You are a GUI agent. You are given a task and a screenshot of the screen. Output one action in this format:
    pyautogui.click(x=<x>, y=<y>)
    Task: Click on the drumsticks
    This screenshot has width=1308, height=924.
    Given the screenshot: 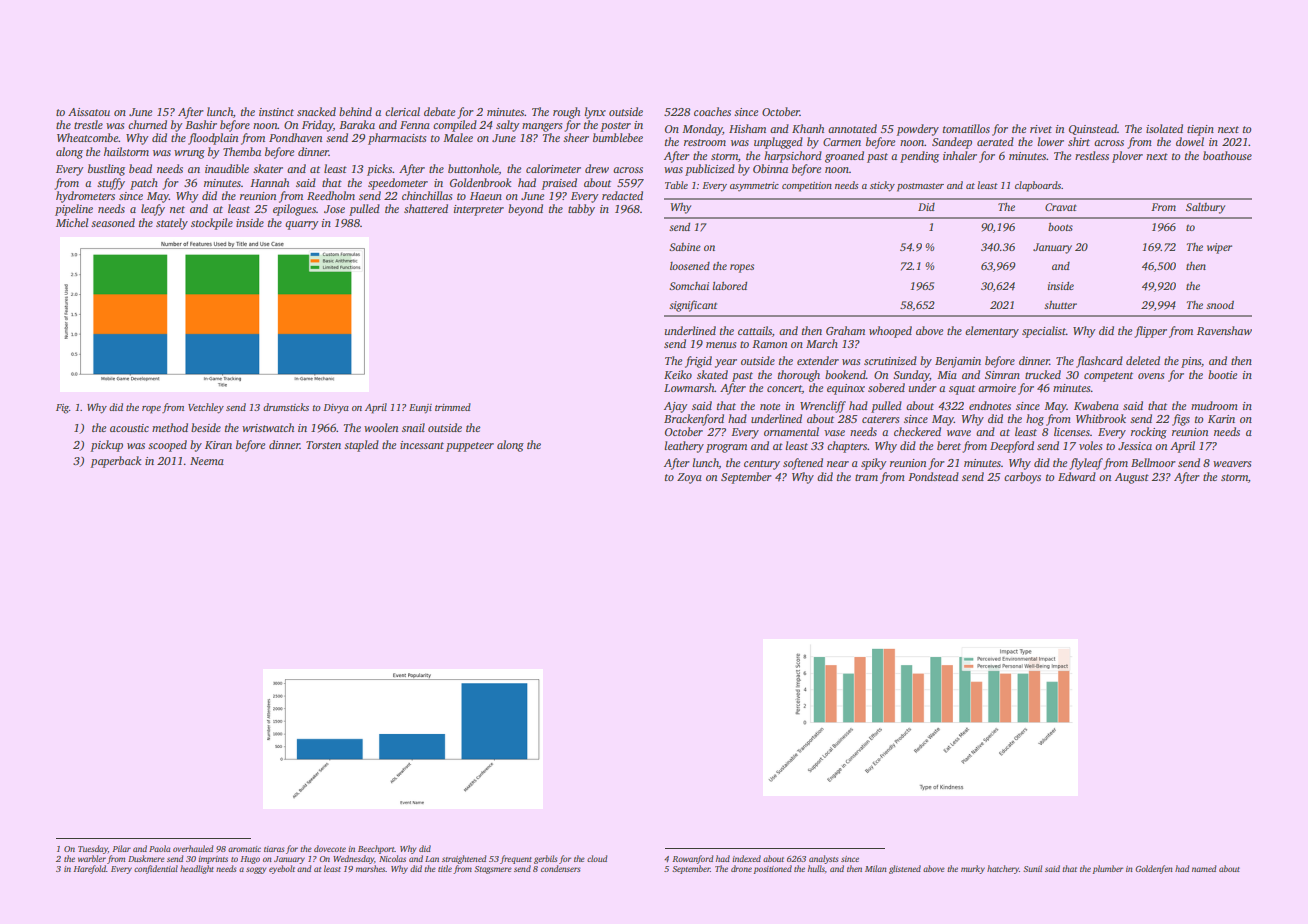 What is the action you would take?
    pyautogui.click(x=286, y=407)
